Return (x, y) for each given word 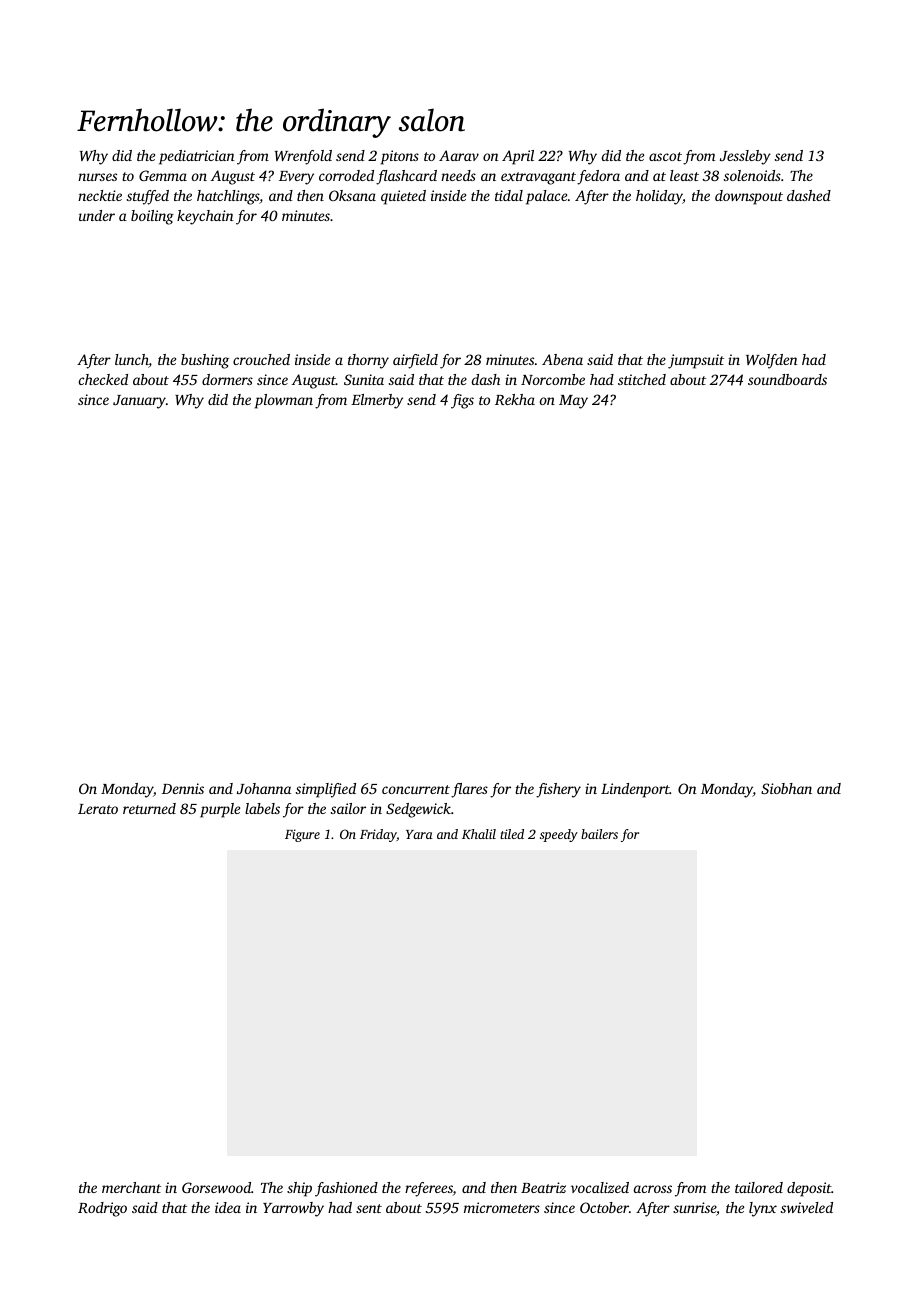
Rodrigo (102, 1209)
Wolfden (772, 361)
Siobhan (786, 788)
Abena (562, 359)
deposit (809, 1189)
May (573, 402)
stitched (642, 379)
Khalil (479, 834)
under (97, 215)
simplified (326, 790)
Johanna (264, 788)
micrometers (502, 1207)
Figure (302, 835)
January (139, 402)
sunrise (694, 1207)
